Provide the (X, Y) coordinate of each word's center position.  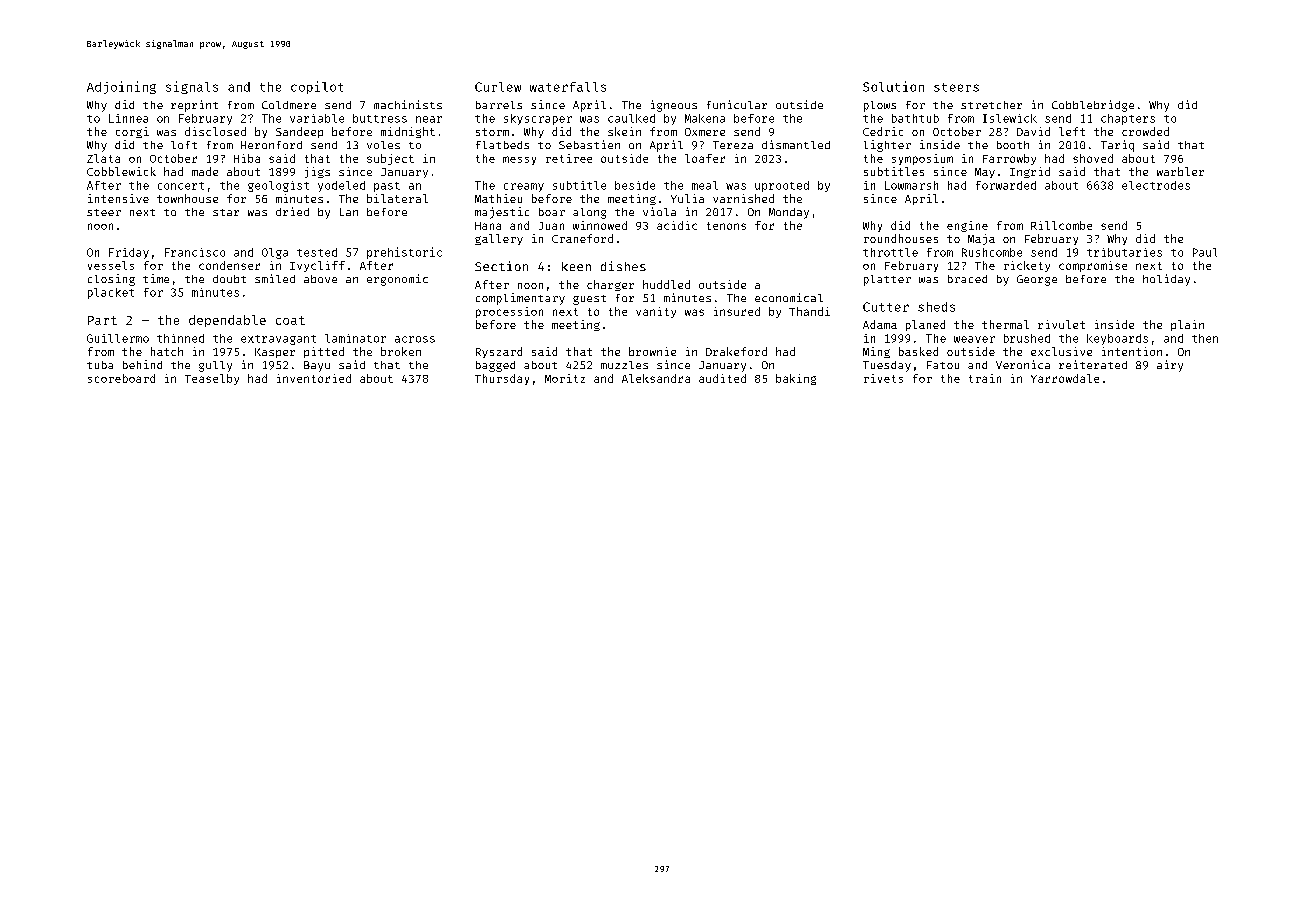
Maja (981, 239)
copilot (317, 87)
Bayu (317, 366)
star (226, 212)
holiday (1166, 280)
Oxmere (705, 132)
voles (383, 145)
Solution (893, 86)
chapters (1128, 119)
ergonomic (397, 280)
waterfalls (568, 87)
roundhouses (901, 238)
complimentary (520, 299)
